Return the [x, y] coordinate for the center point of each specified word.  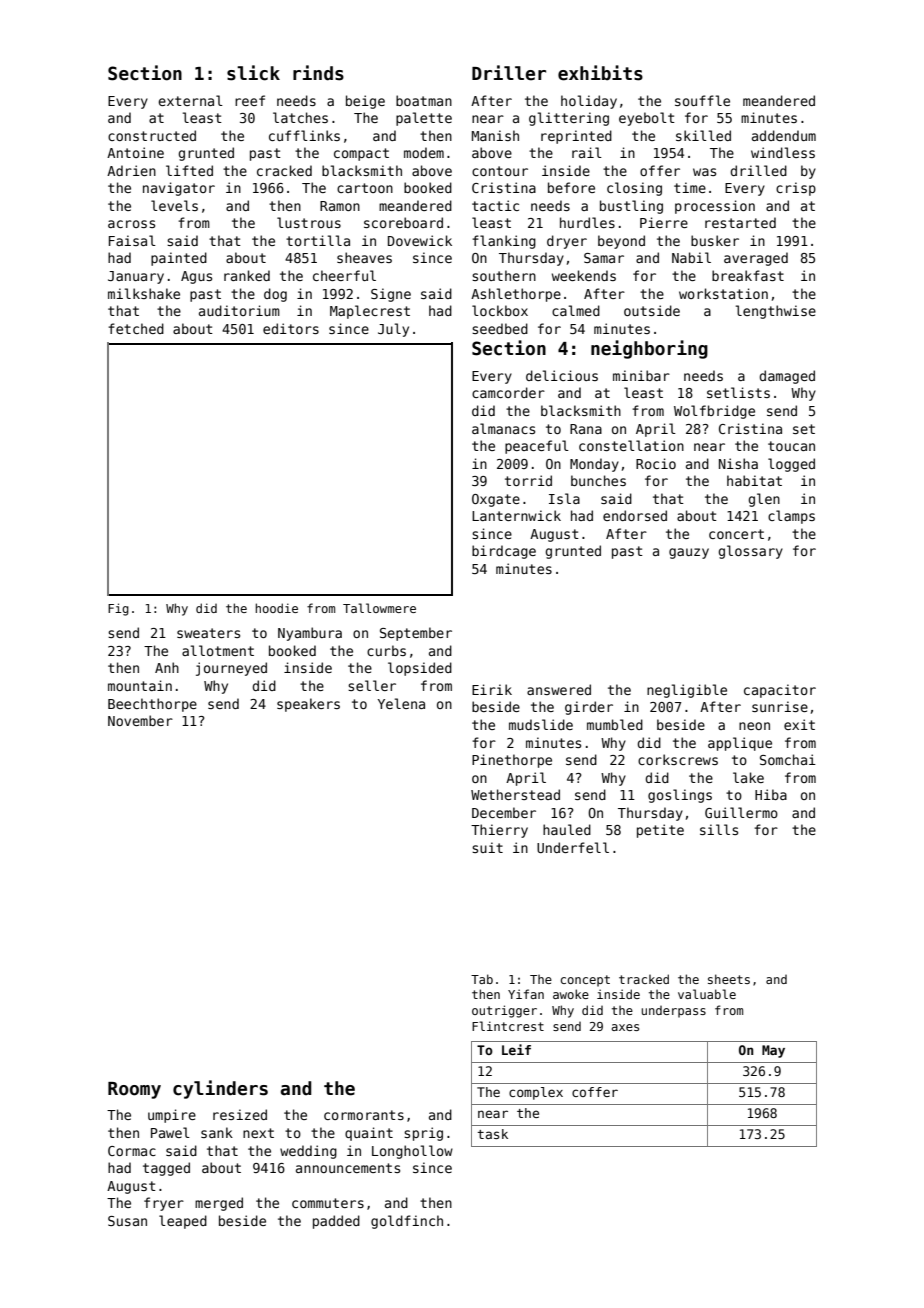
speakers [308, 705]
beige [365, 102]
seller [372, 685]
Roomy [134, 1090]
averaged [756, 259]
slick [253, 73]
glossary [750, 552]
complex [536, 1093]
